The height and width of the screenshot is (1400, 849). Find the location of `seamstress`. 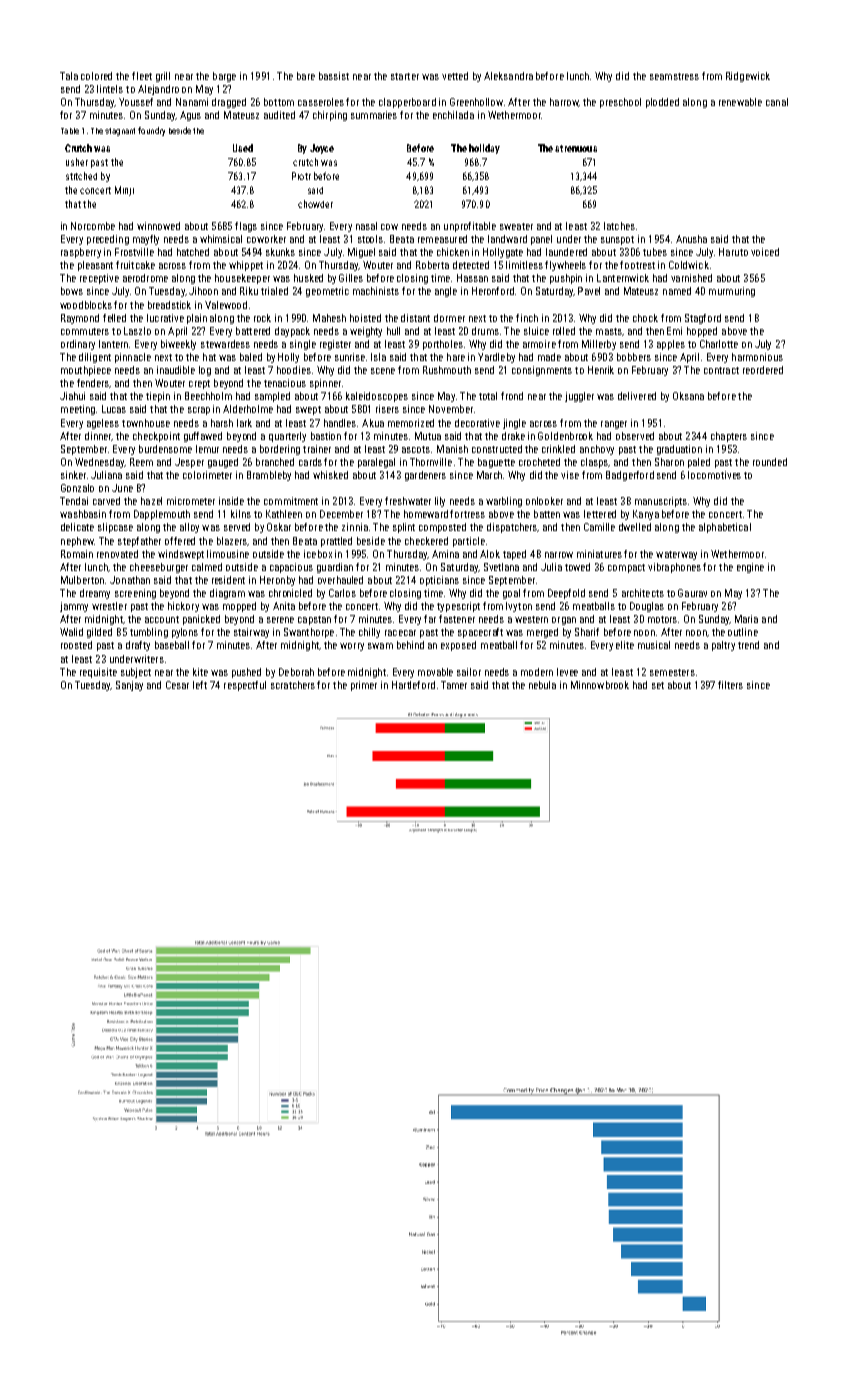

seamstress is located at coordinates (674, 76).
